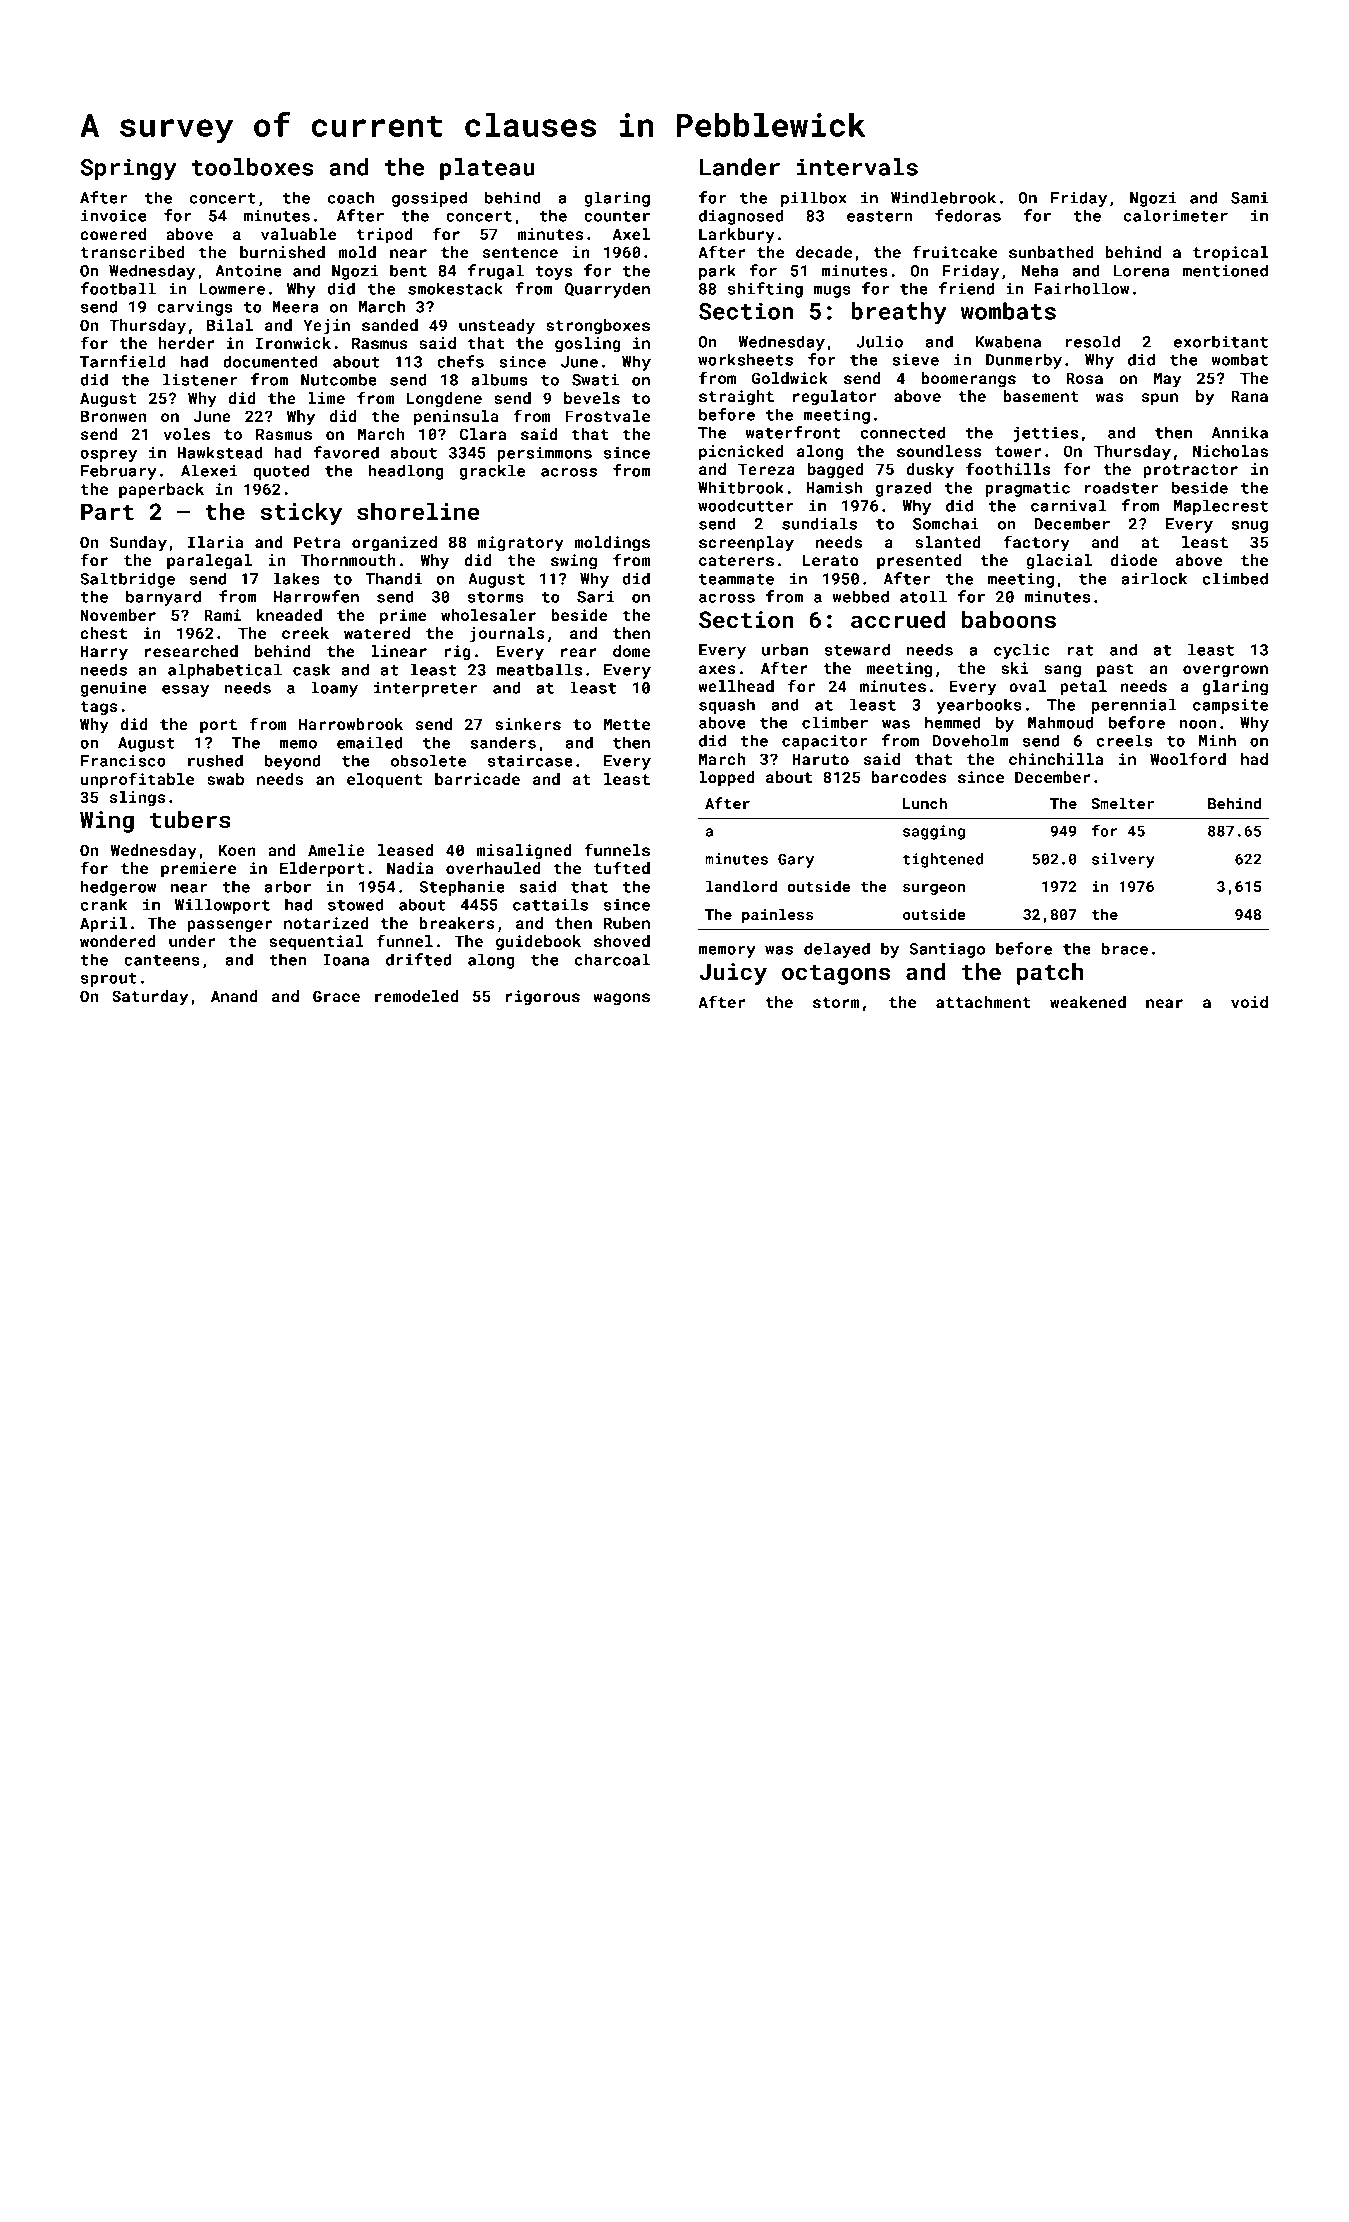 The height and width of the document is (2222, 1349). Describe the element at coordinates (821, 759) in the document. I see `Haruto` at that location.
